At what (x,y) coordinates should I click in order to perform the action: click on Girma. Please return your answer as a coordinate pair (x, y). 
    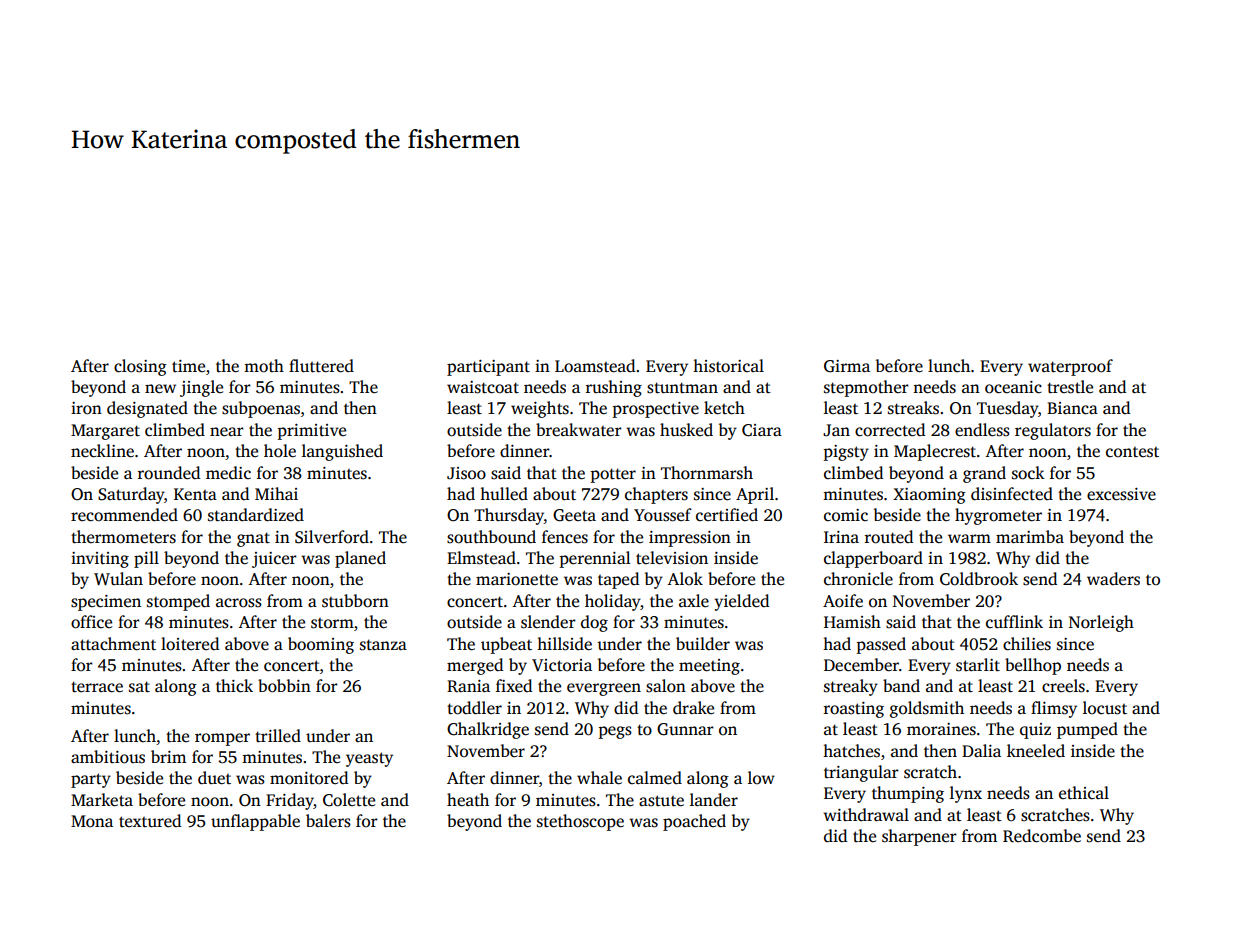
    Looking at the image, I should click on (847, 366).
